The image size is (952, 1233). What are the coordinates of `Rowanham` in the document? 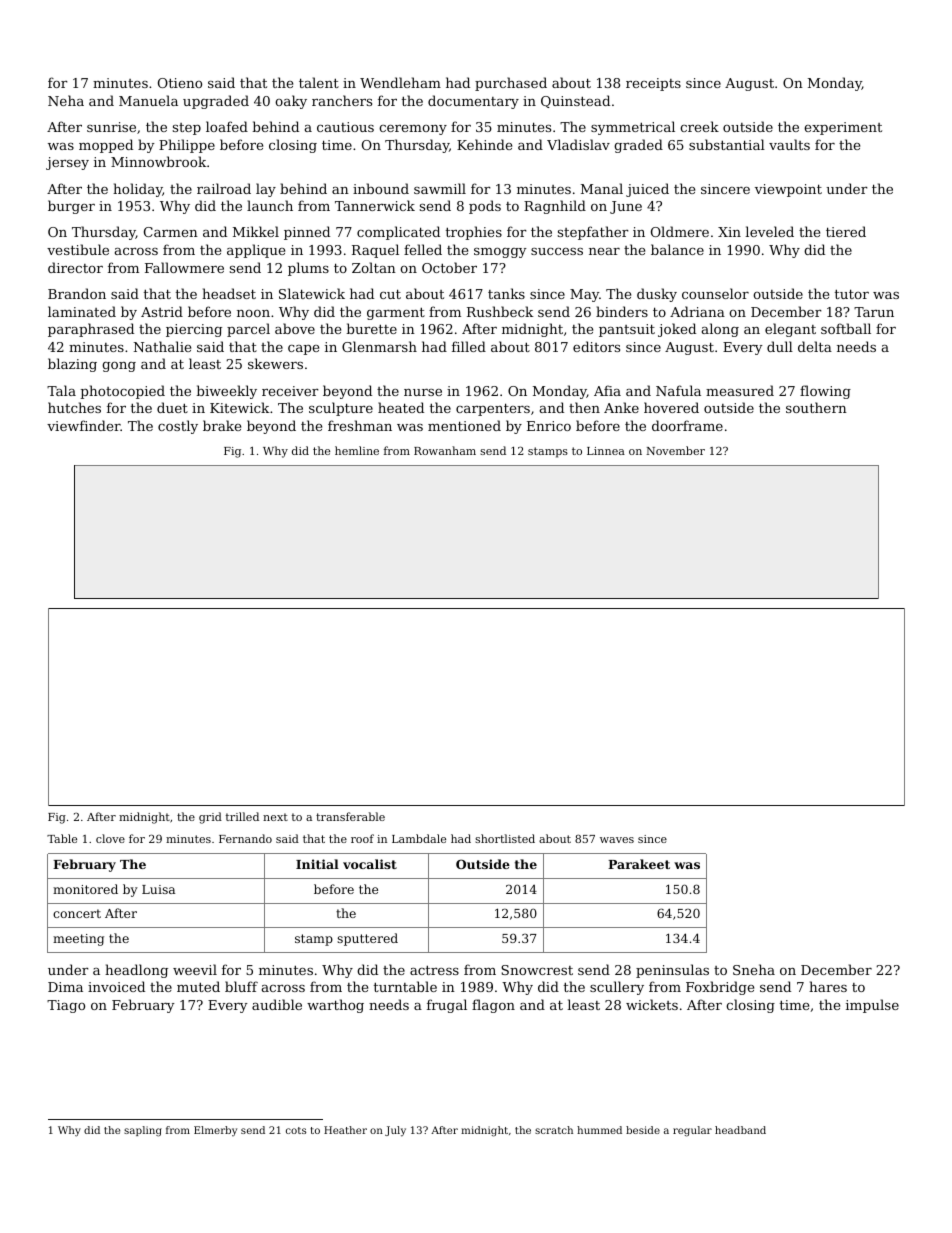 It's located at (445, 450).
